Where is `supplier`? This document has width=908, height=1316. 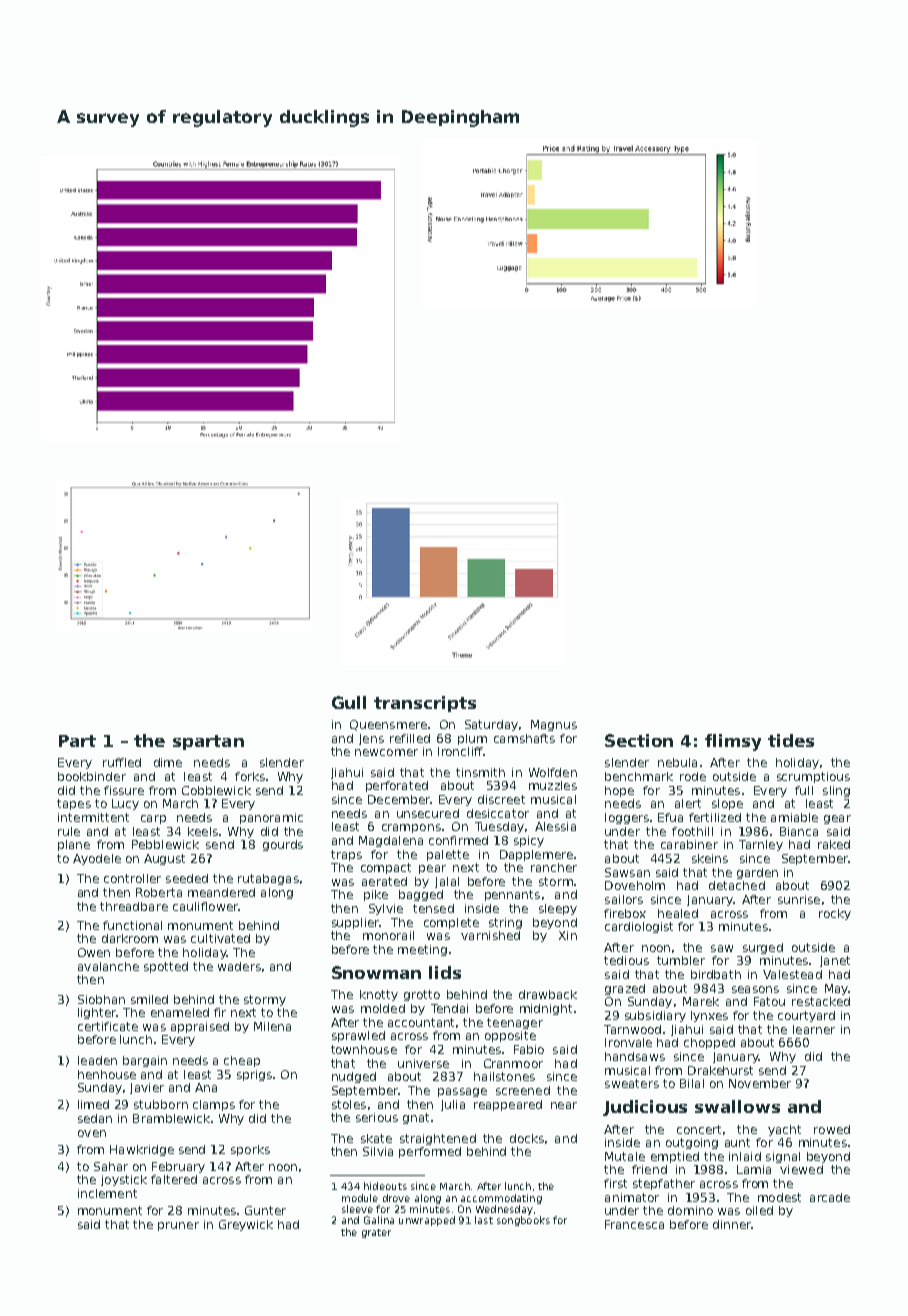 supplier is located at coordinates (356, 923).
